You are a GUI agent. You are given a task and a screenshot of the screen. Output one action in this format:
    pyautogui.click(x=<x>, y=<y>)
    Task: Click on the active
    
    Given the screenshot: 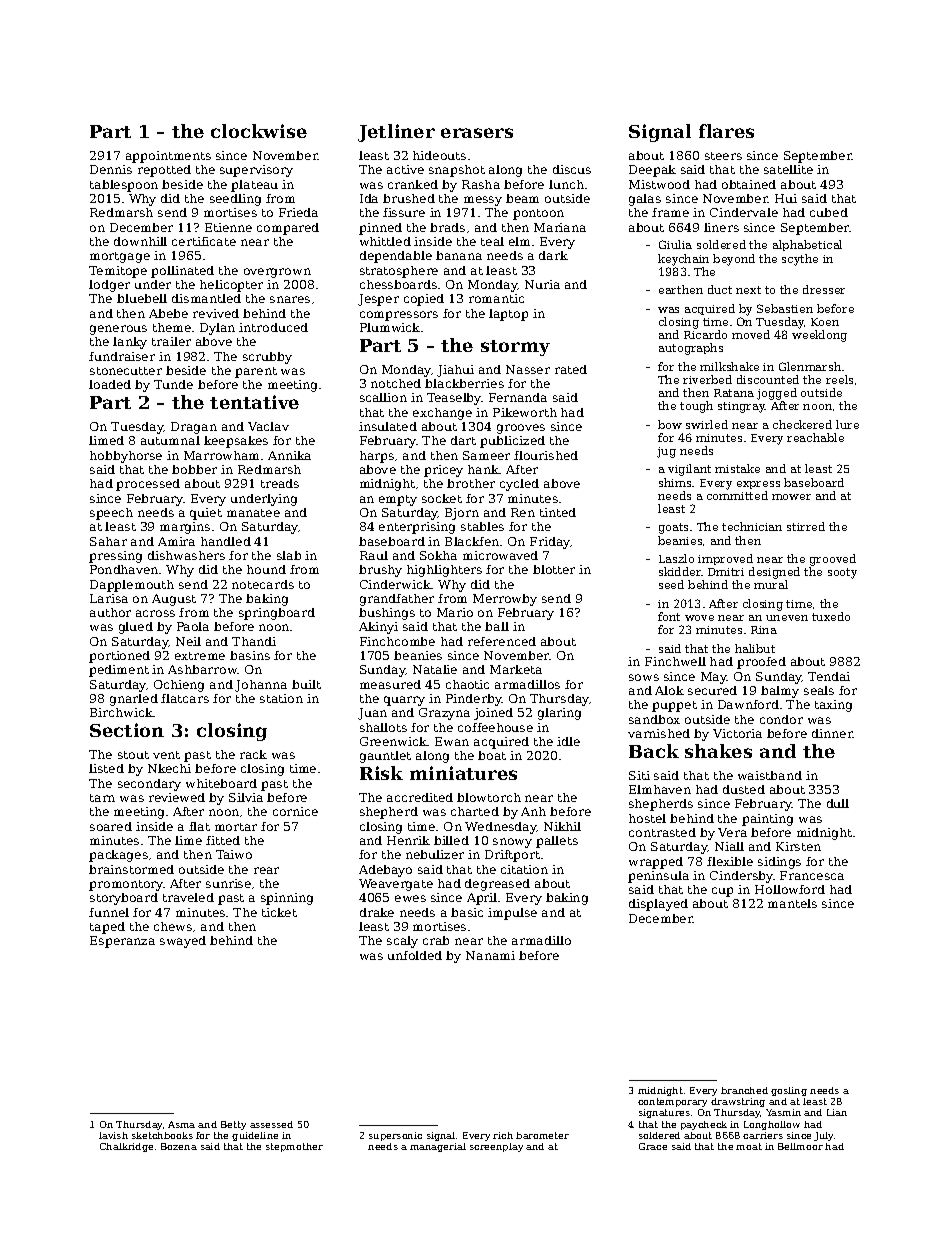 What is the action you would take?
    pyautogui.click(x=405, y=169)
